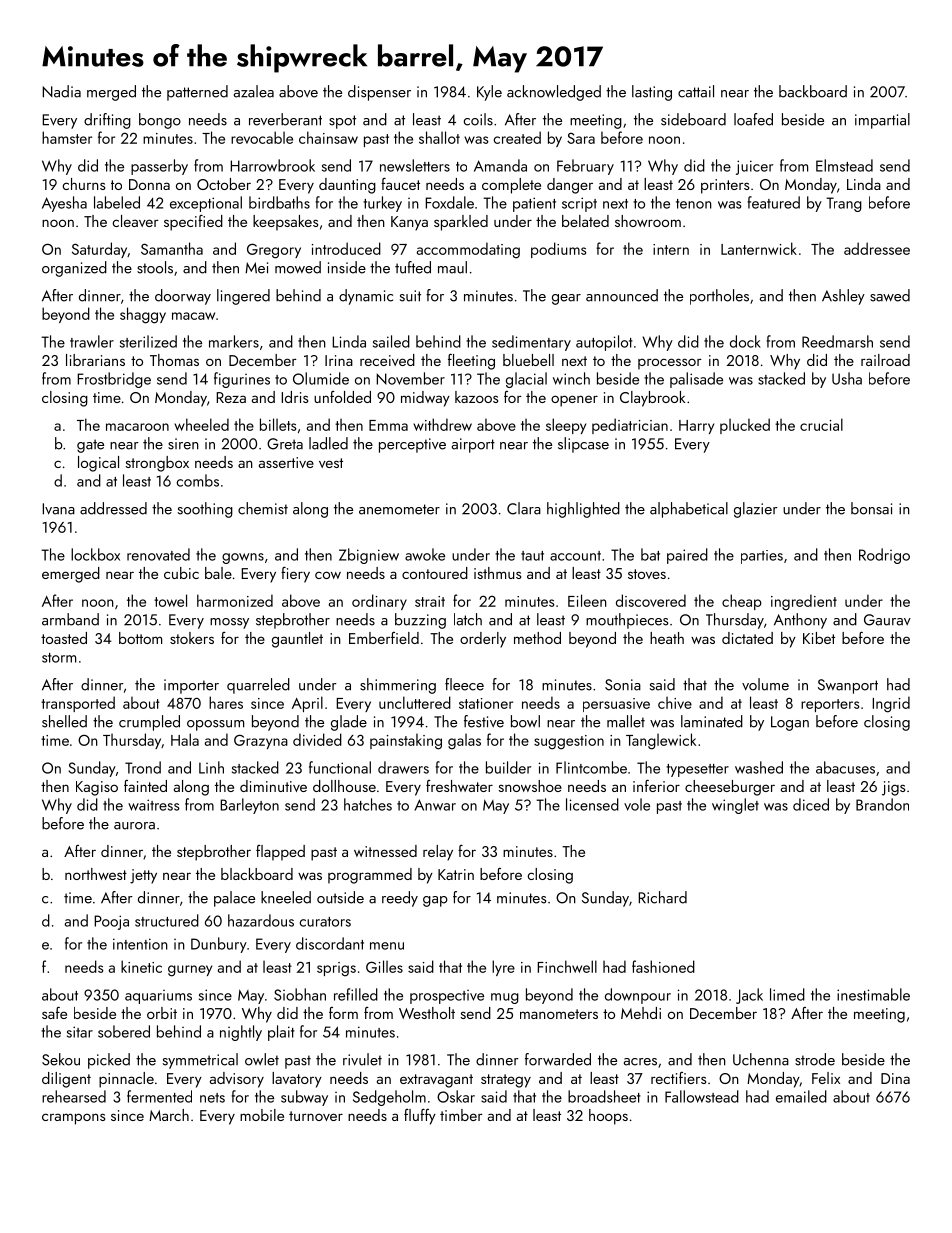  I want to click on winch, so click(571, 378).
